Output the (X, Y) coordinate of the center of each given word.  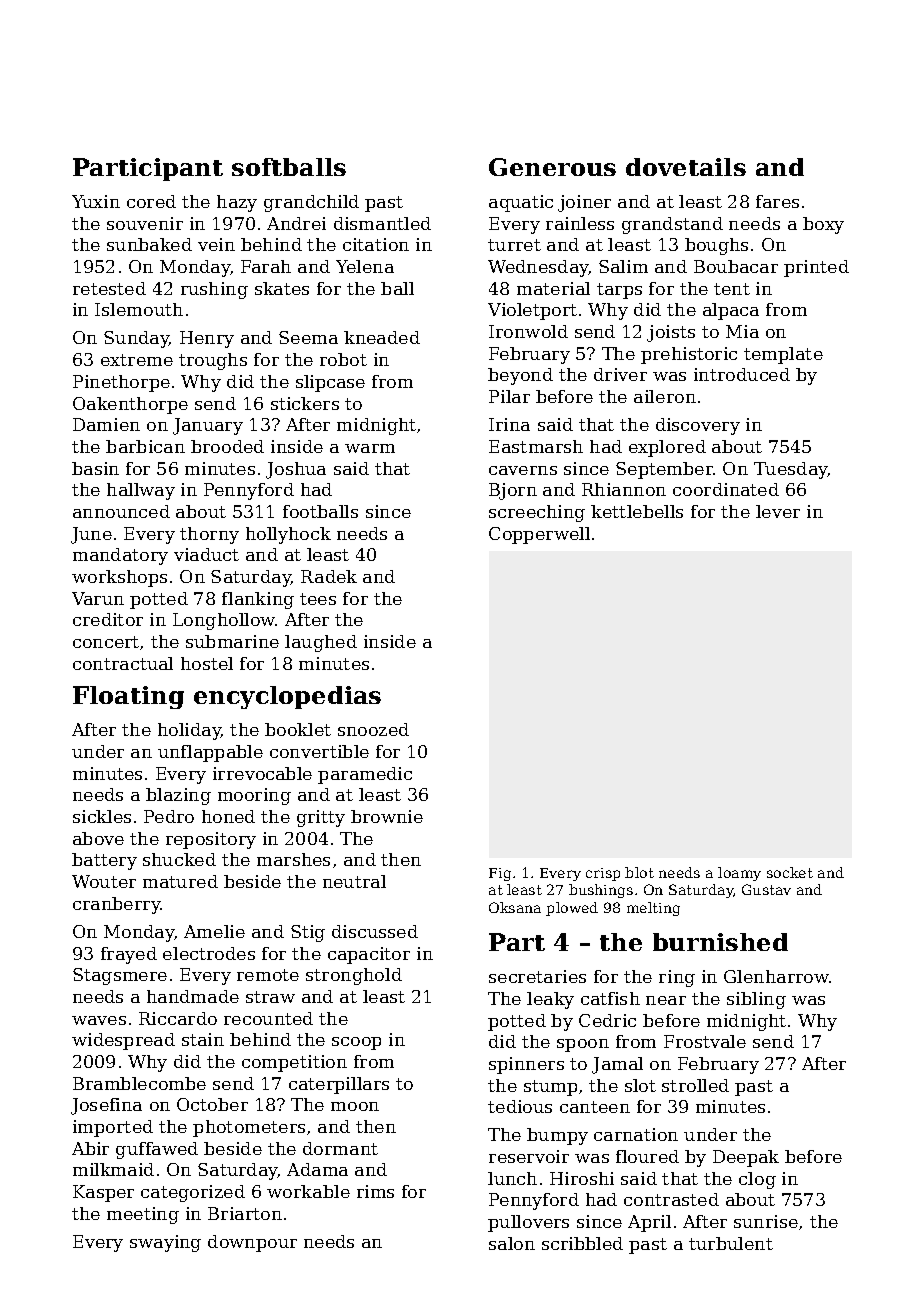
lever (778, 511)
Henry (207, 339)
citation (376, 244)
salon (512, 1243)
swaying (165, 1243)
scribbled (582, 1243)
